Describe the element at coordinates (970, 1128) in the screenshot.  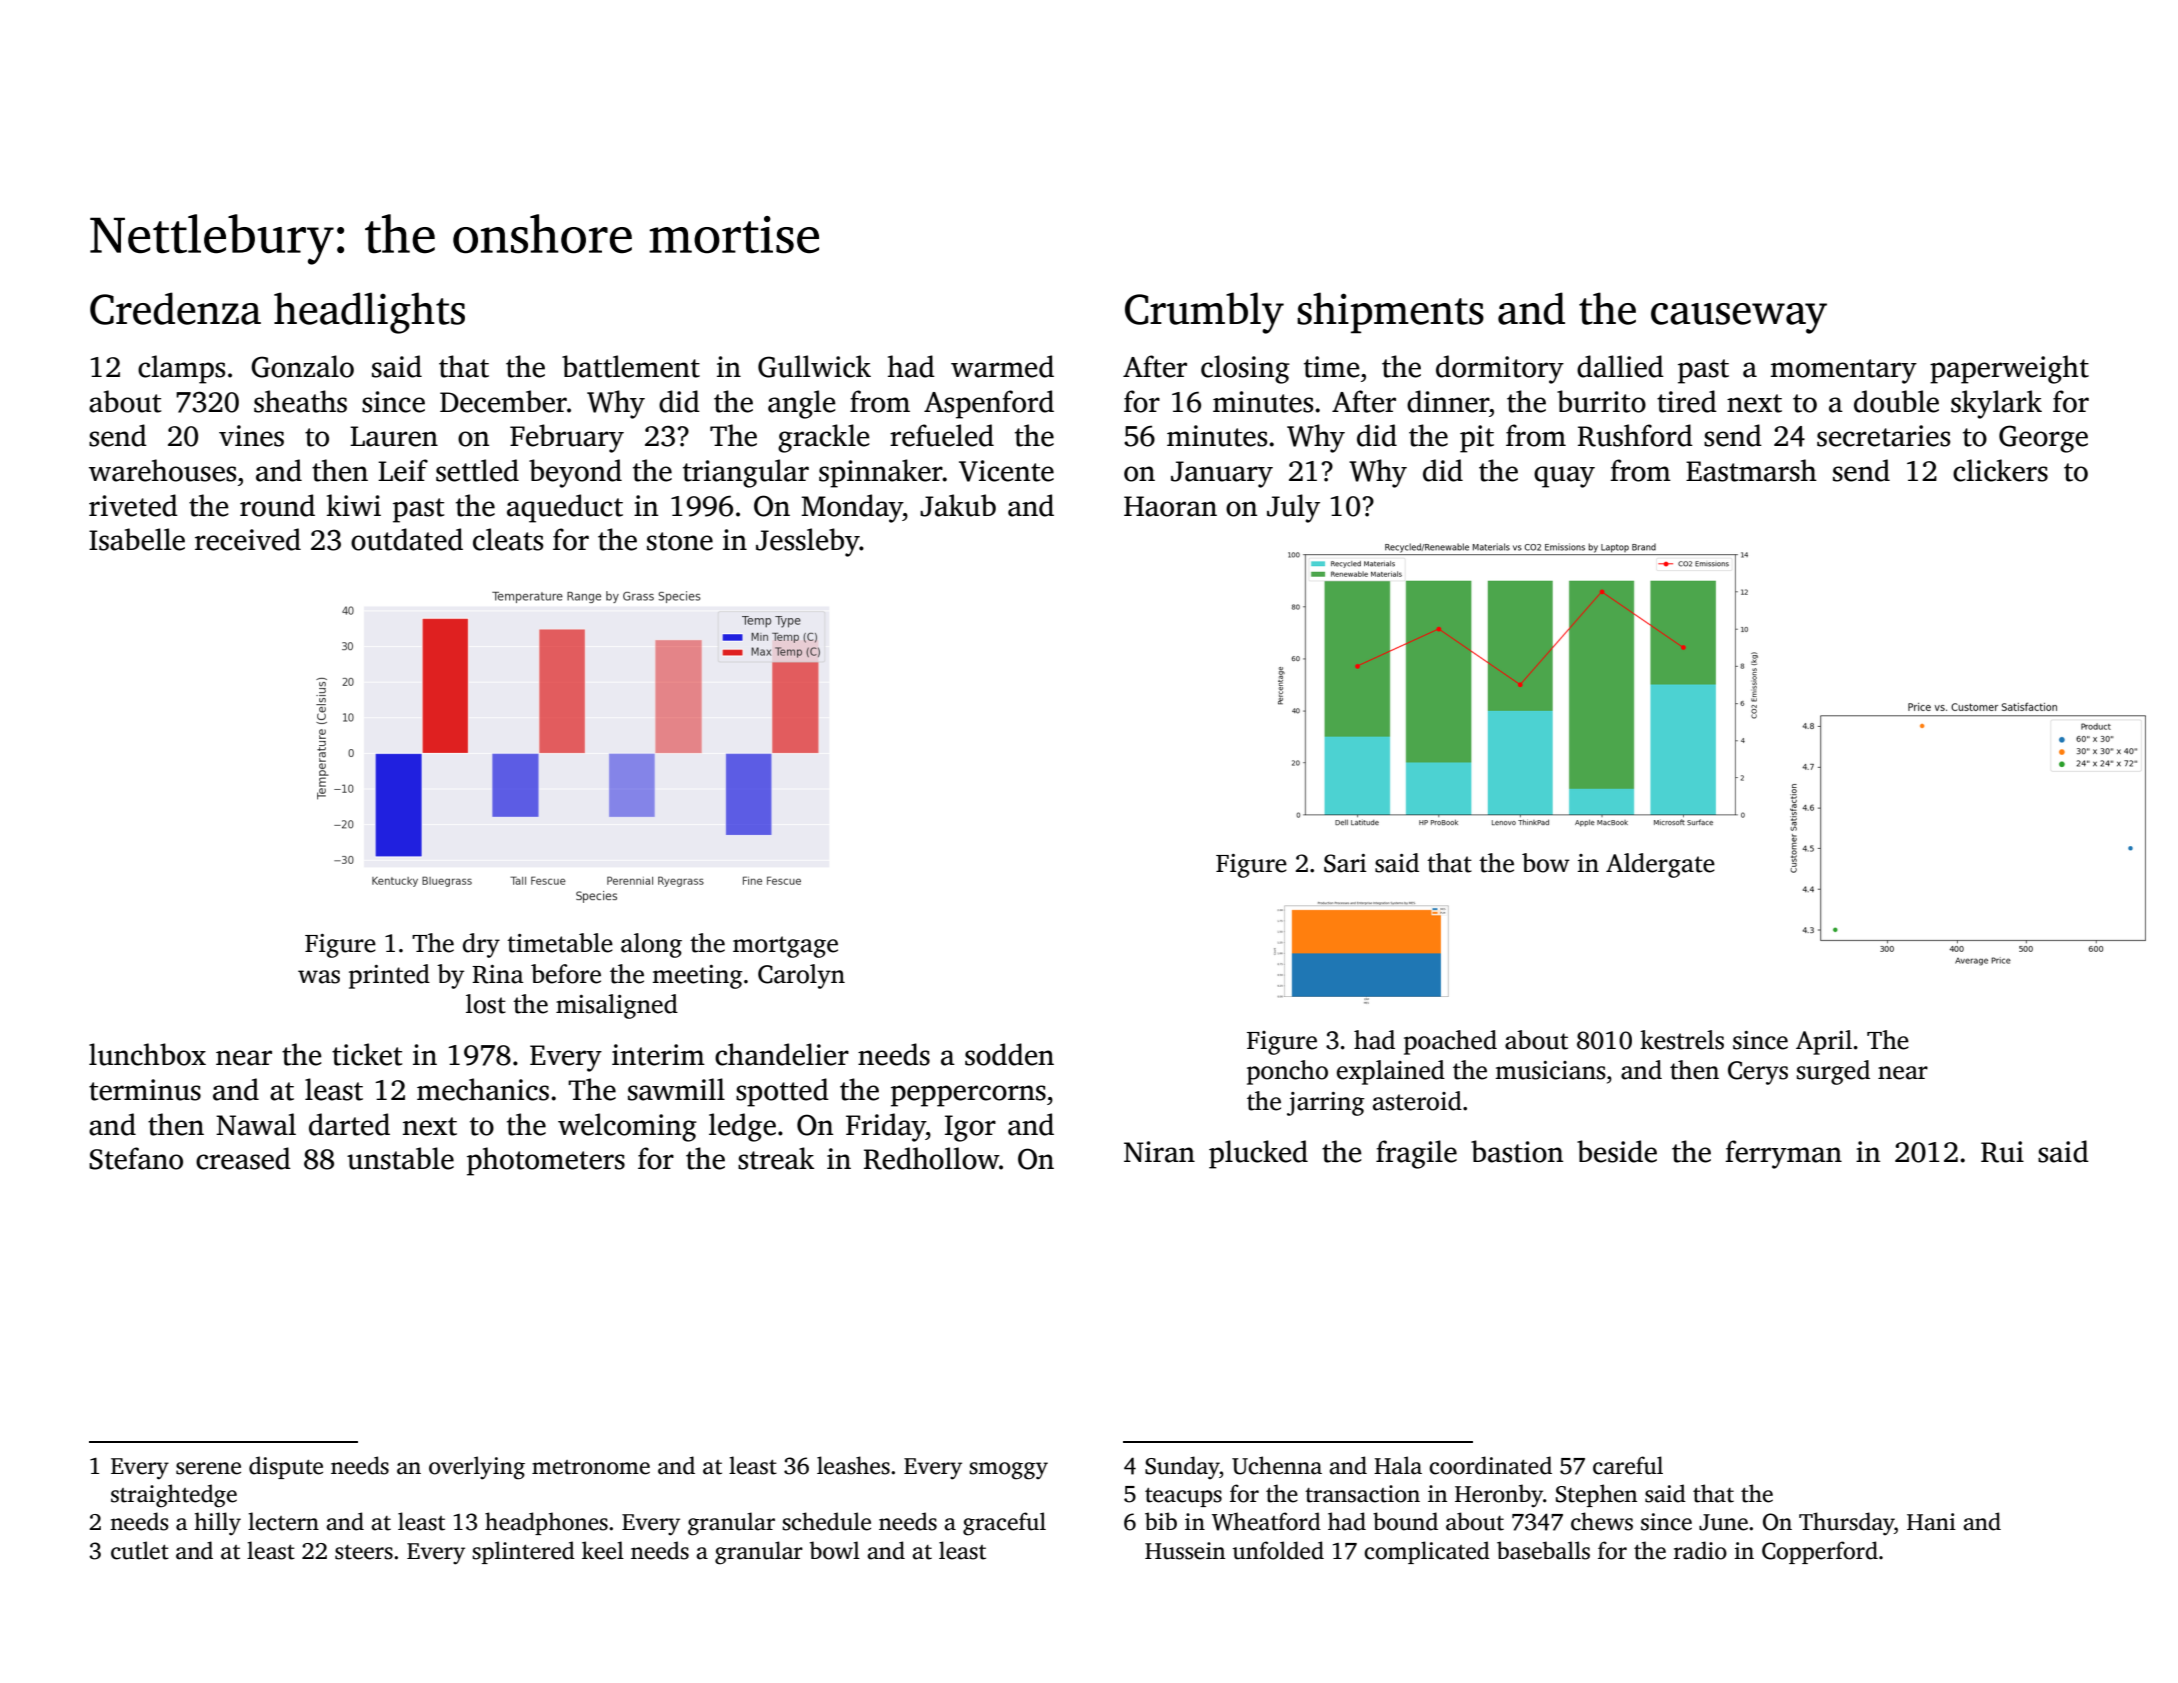
I see `Igor` at that location.
